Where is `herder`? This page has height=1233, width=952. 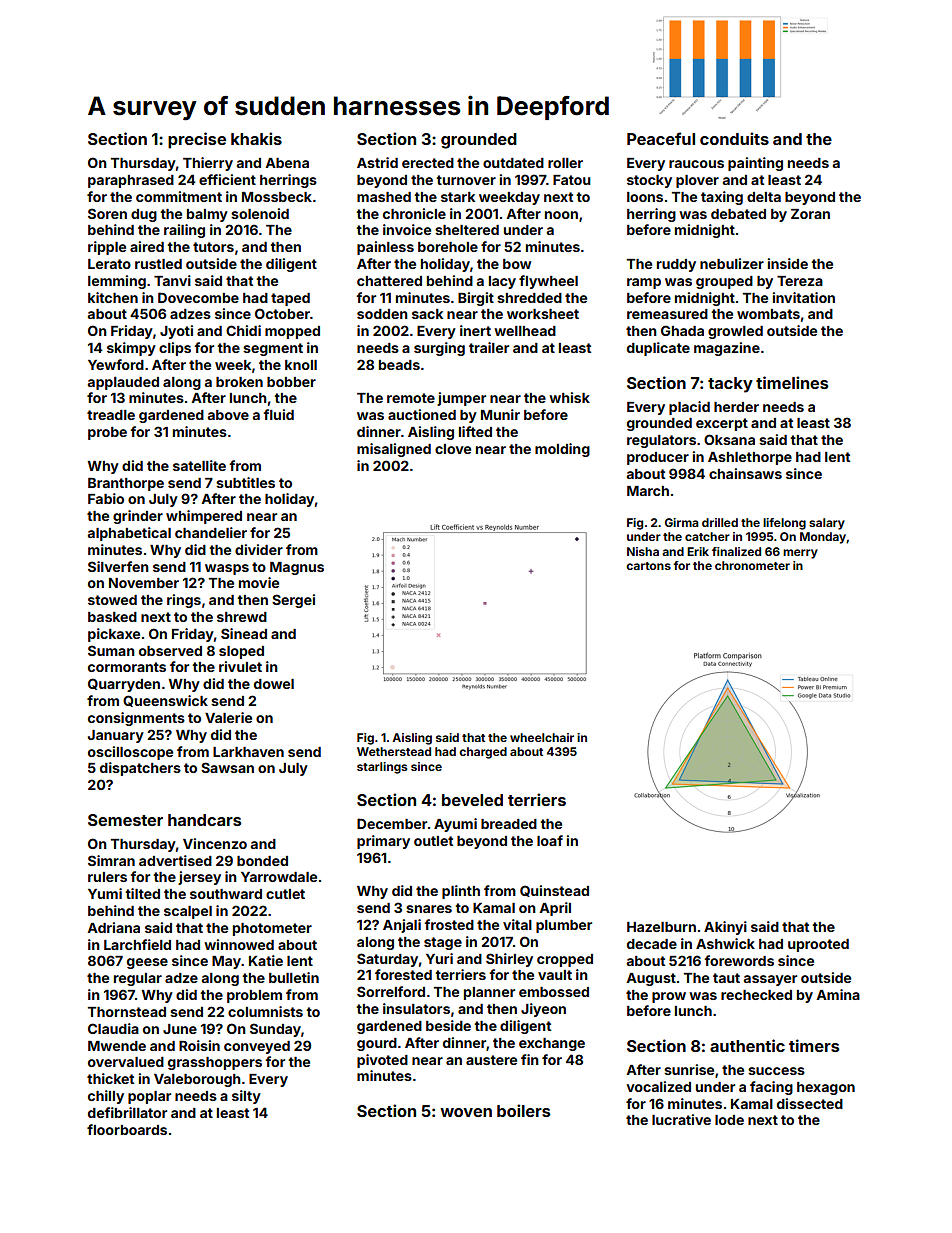 herder is located at coordinates (736, 407).
